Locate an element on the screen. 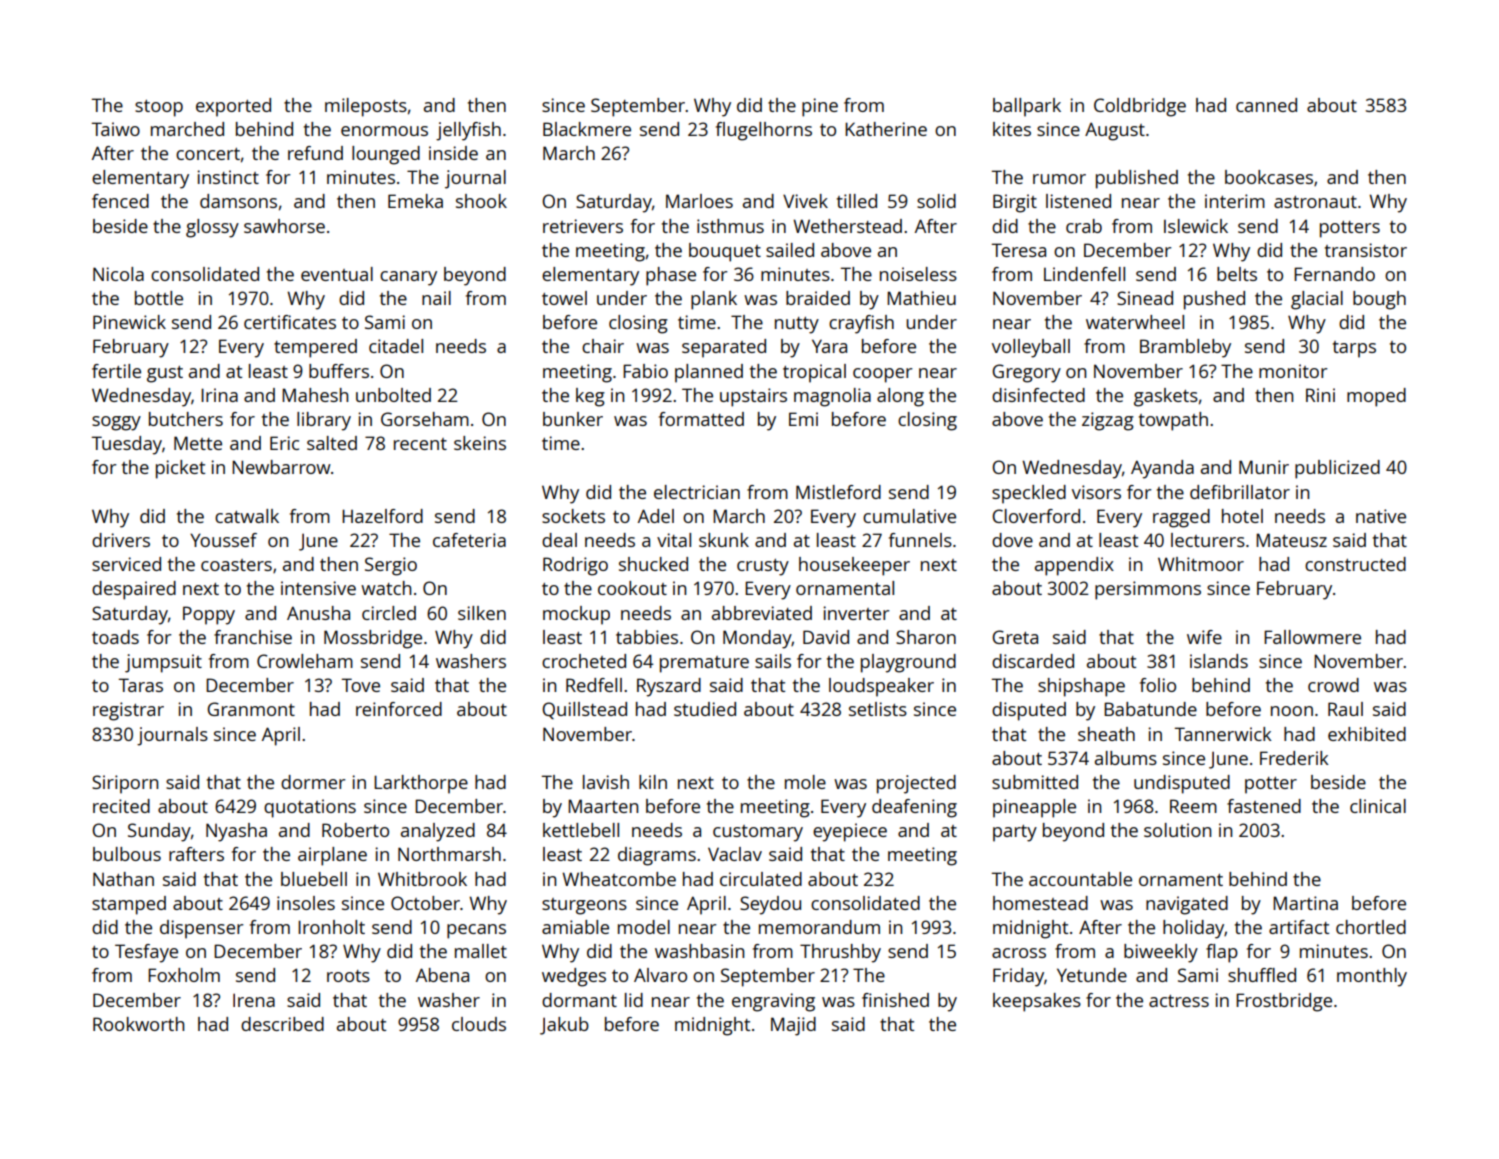 The image size is (1499, 1159). despaired is located at coordinates (134, 590).
